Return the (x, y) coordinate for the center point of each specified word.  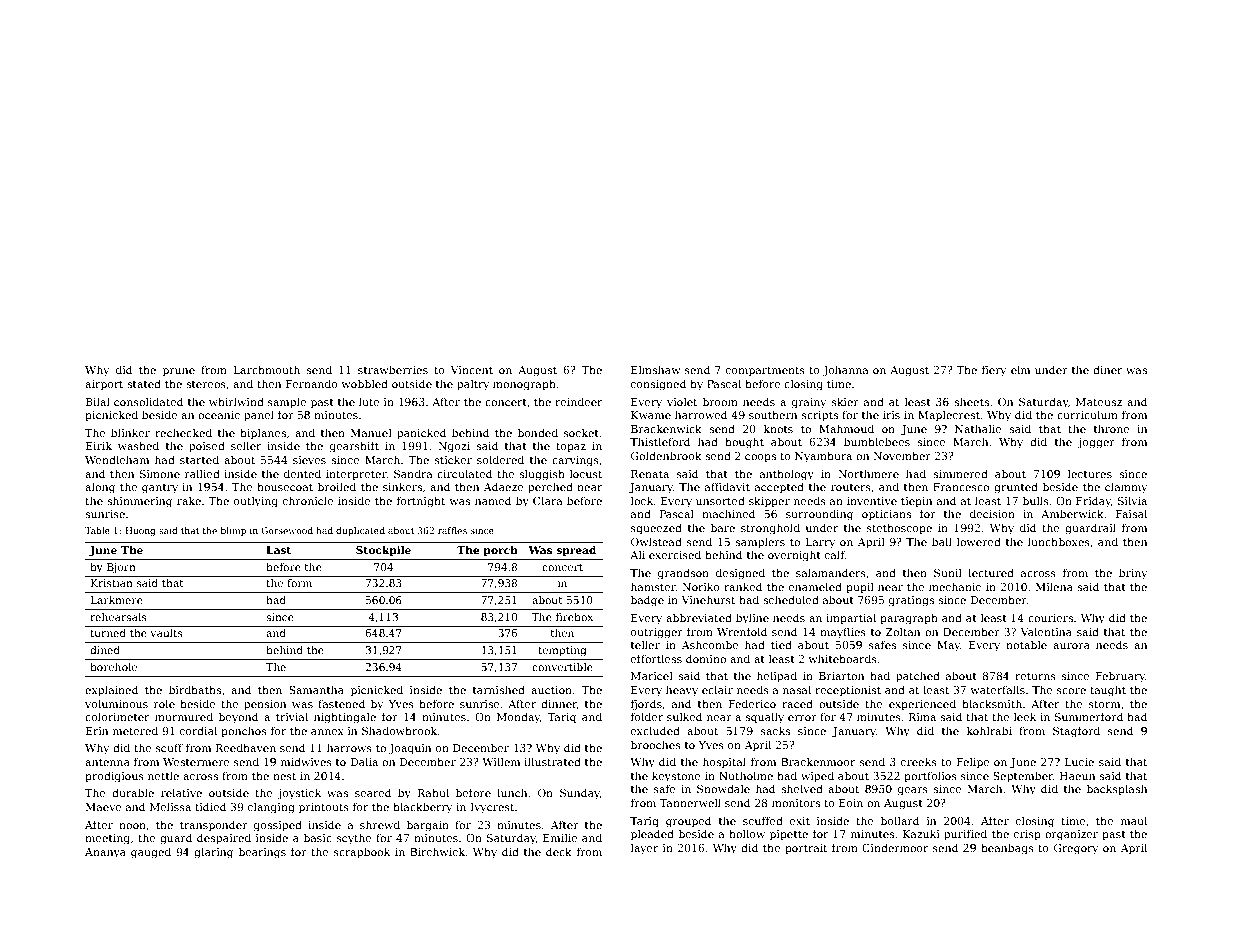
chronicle (308, 500)
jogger (1096, 443)
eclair (717, 689)
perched (550, 488)
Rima (922, 717)
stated (144, 383)
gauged (151, 853)
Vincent (471, 370)
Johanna (846, 370)
